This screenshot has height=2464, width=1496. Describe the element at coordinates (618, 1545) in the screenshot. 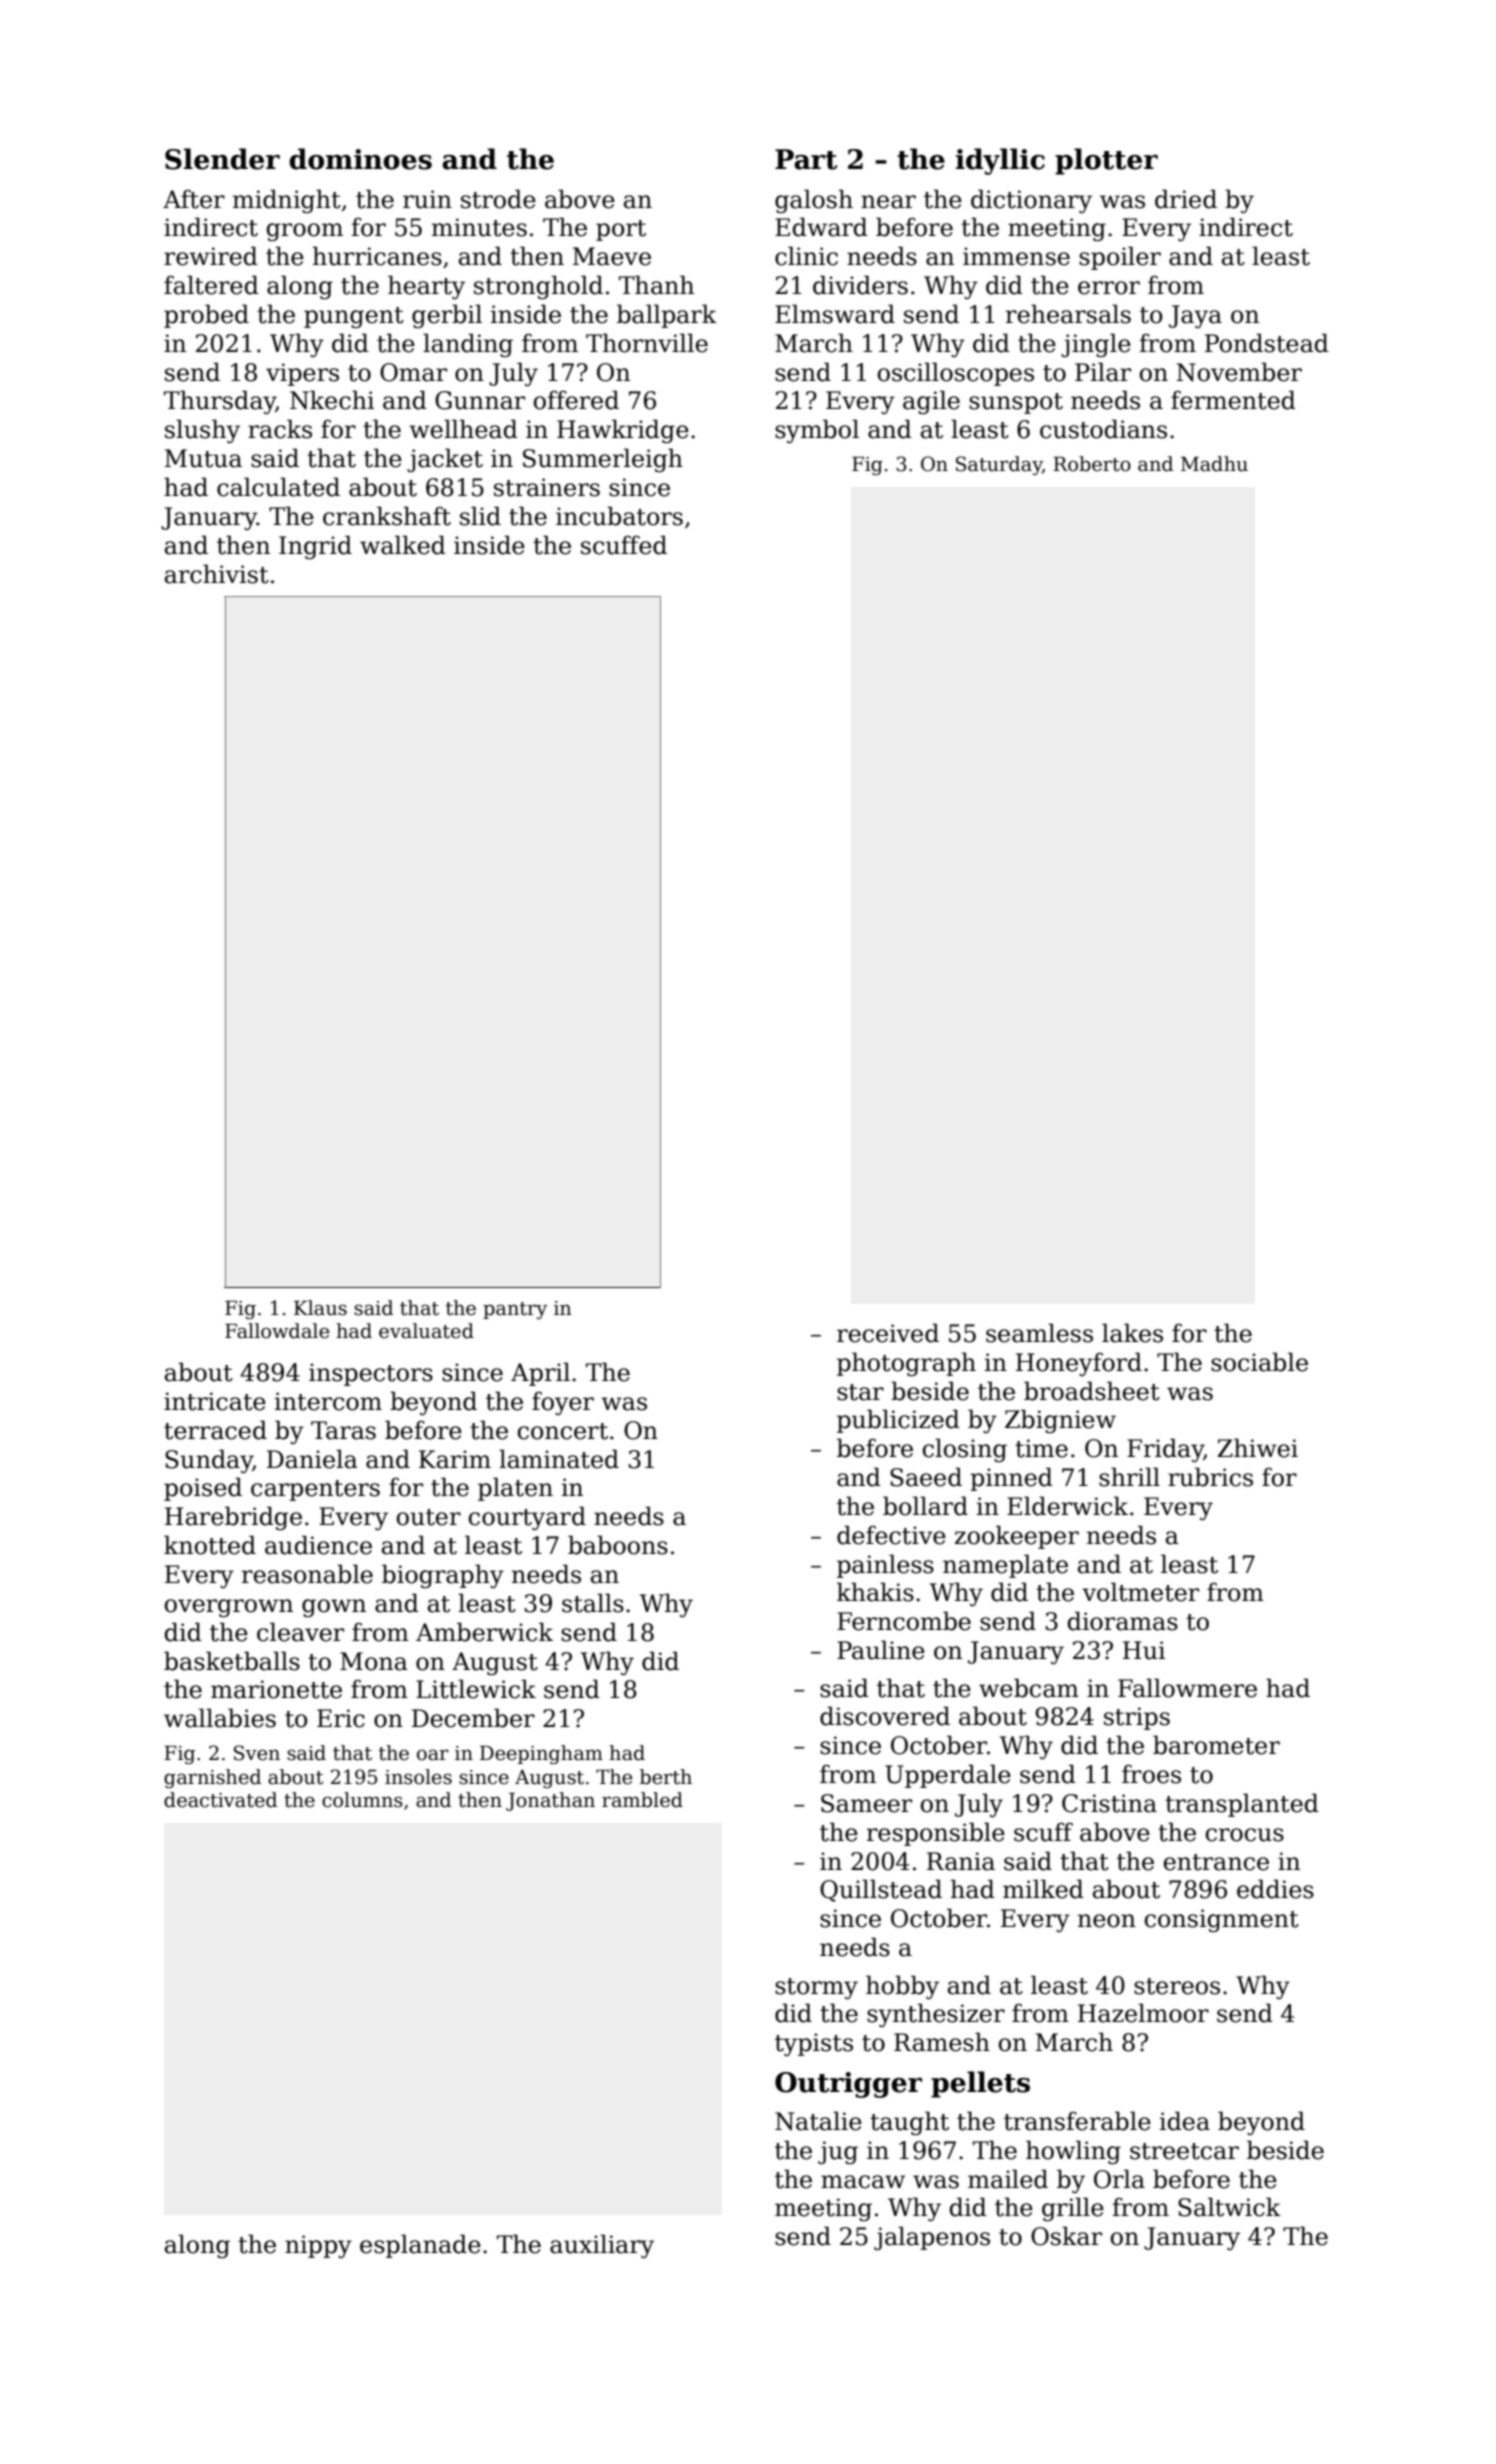

I see `baboons` at that location.
